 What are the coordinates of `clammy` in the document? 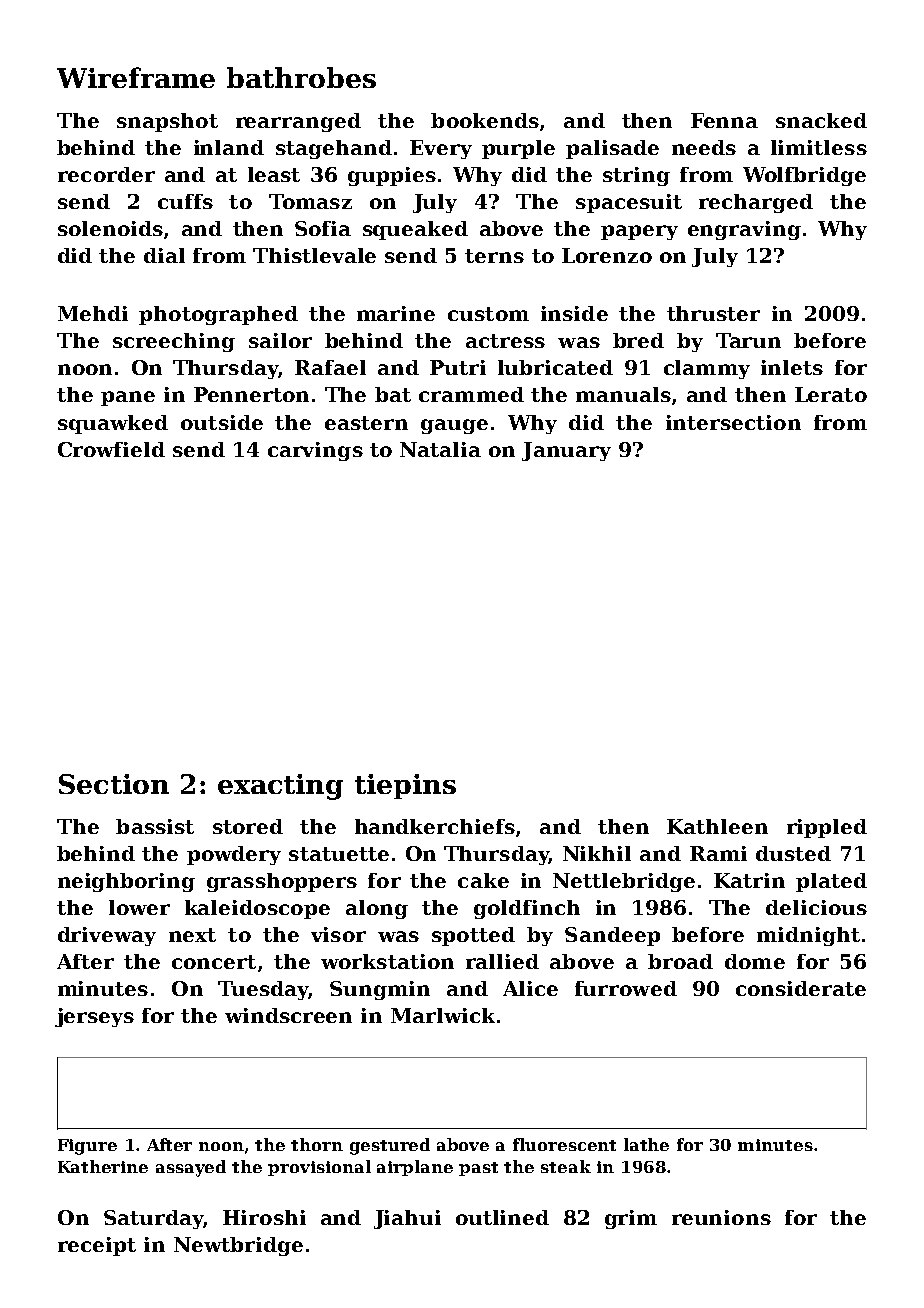 It's located at (707, 369).
